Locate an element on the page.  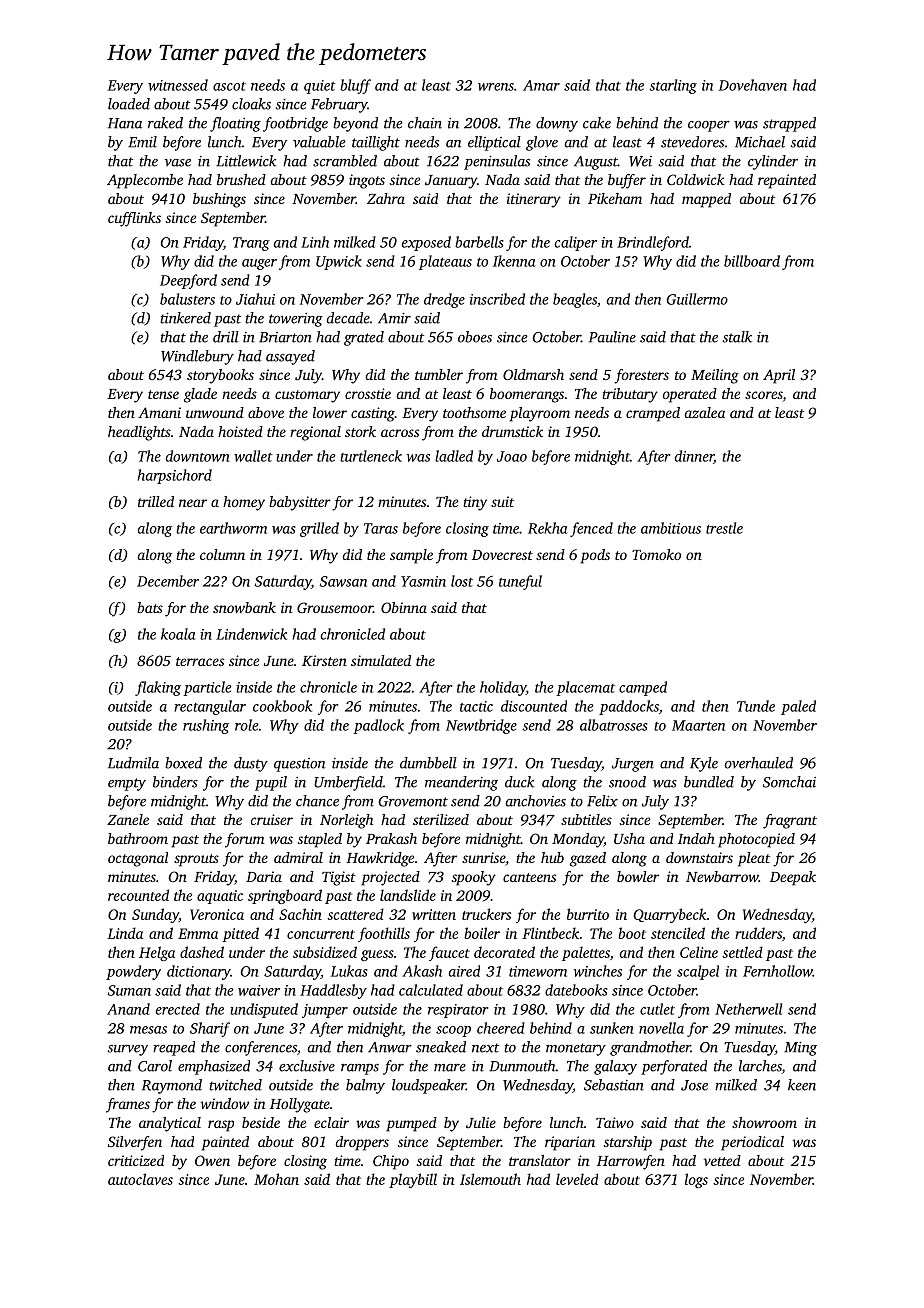
Amar is located at coordinates (541, 85).
